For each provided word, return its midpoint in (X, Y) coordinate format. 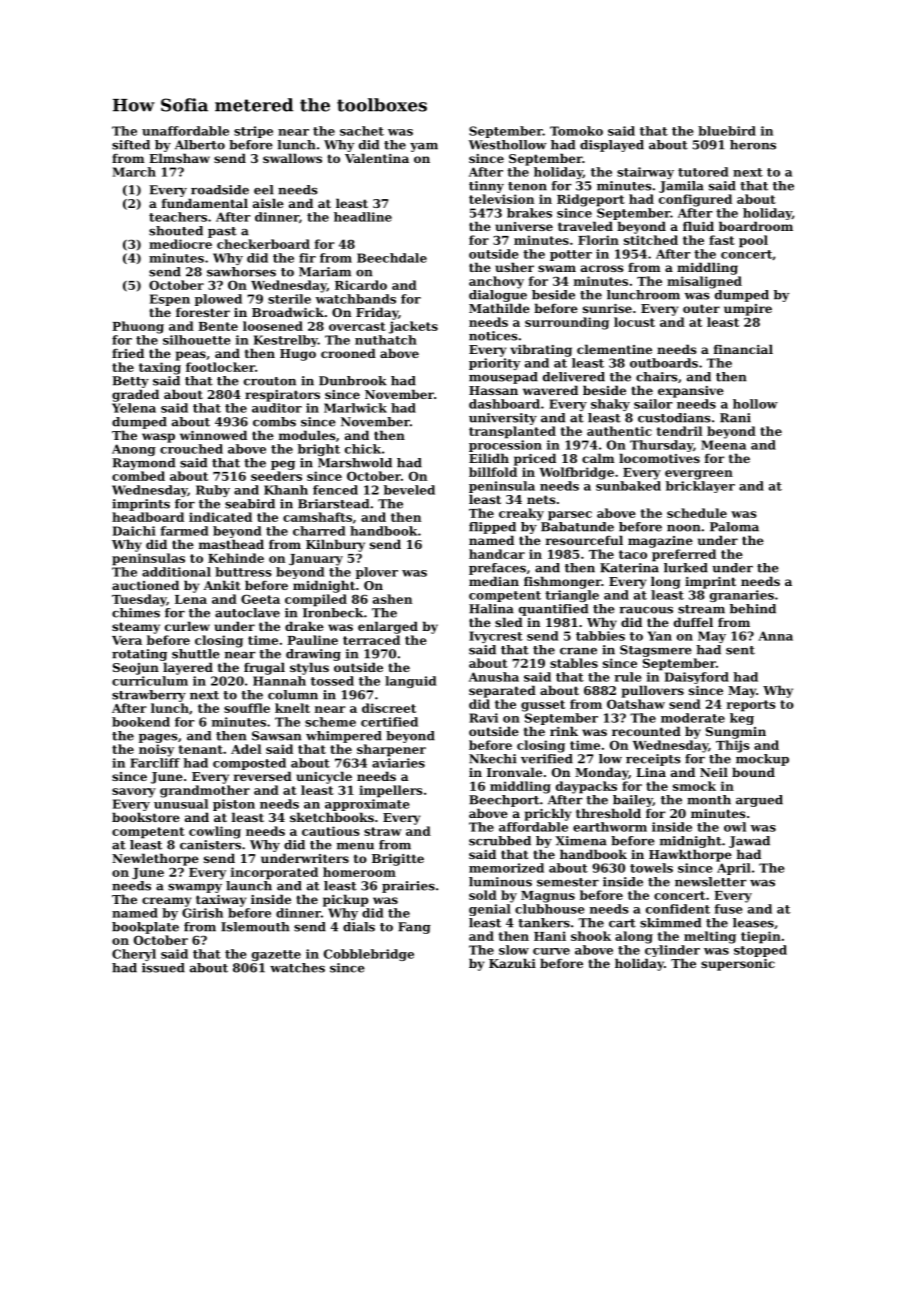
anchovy (496, 282)
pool (753, 241)
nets (541, 499)
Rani (735, 418)
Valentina (377, 158)
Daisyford (697, 678)
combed (138, 476)
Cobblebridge (369, 955)
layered (188, 668)
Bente (218, 326)
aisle (268, 203)
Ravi (483, 718)
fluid (698, 226)
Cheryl (134, 955)
